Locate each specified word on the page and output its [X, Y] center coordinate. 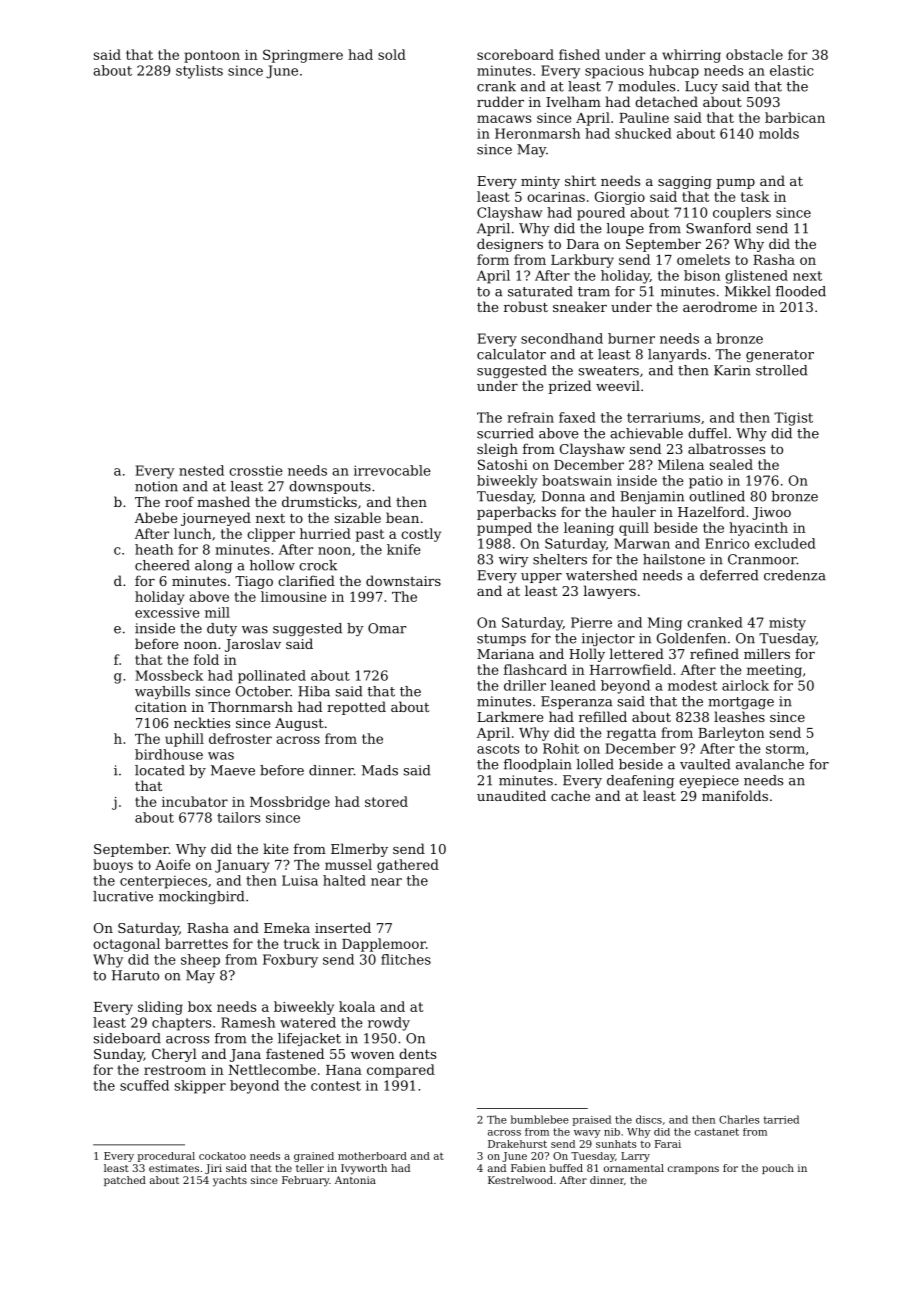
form [493, 259]
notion [156, 486]
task [755, 196]
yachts [230, 1181]
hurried [325, 533]
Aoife [172, 864]
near [386, 882]
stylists [199, 72]
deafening [640, 781]
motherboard [372, 1156]
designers [510, 245]
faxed [577, 417]
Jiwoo [771, 513]
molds [779, 133]
